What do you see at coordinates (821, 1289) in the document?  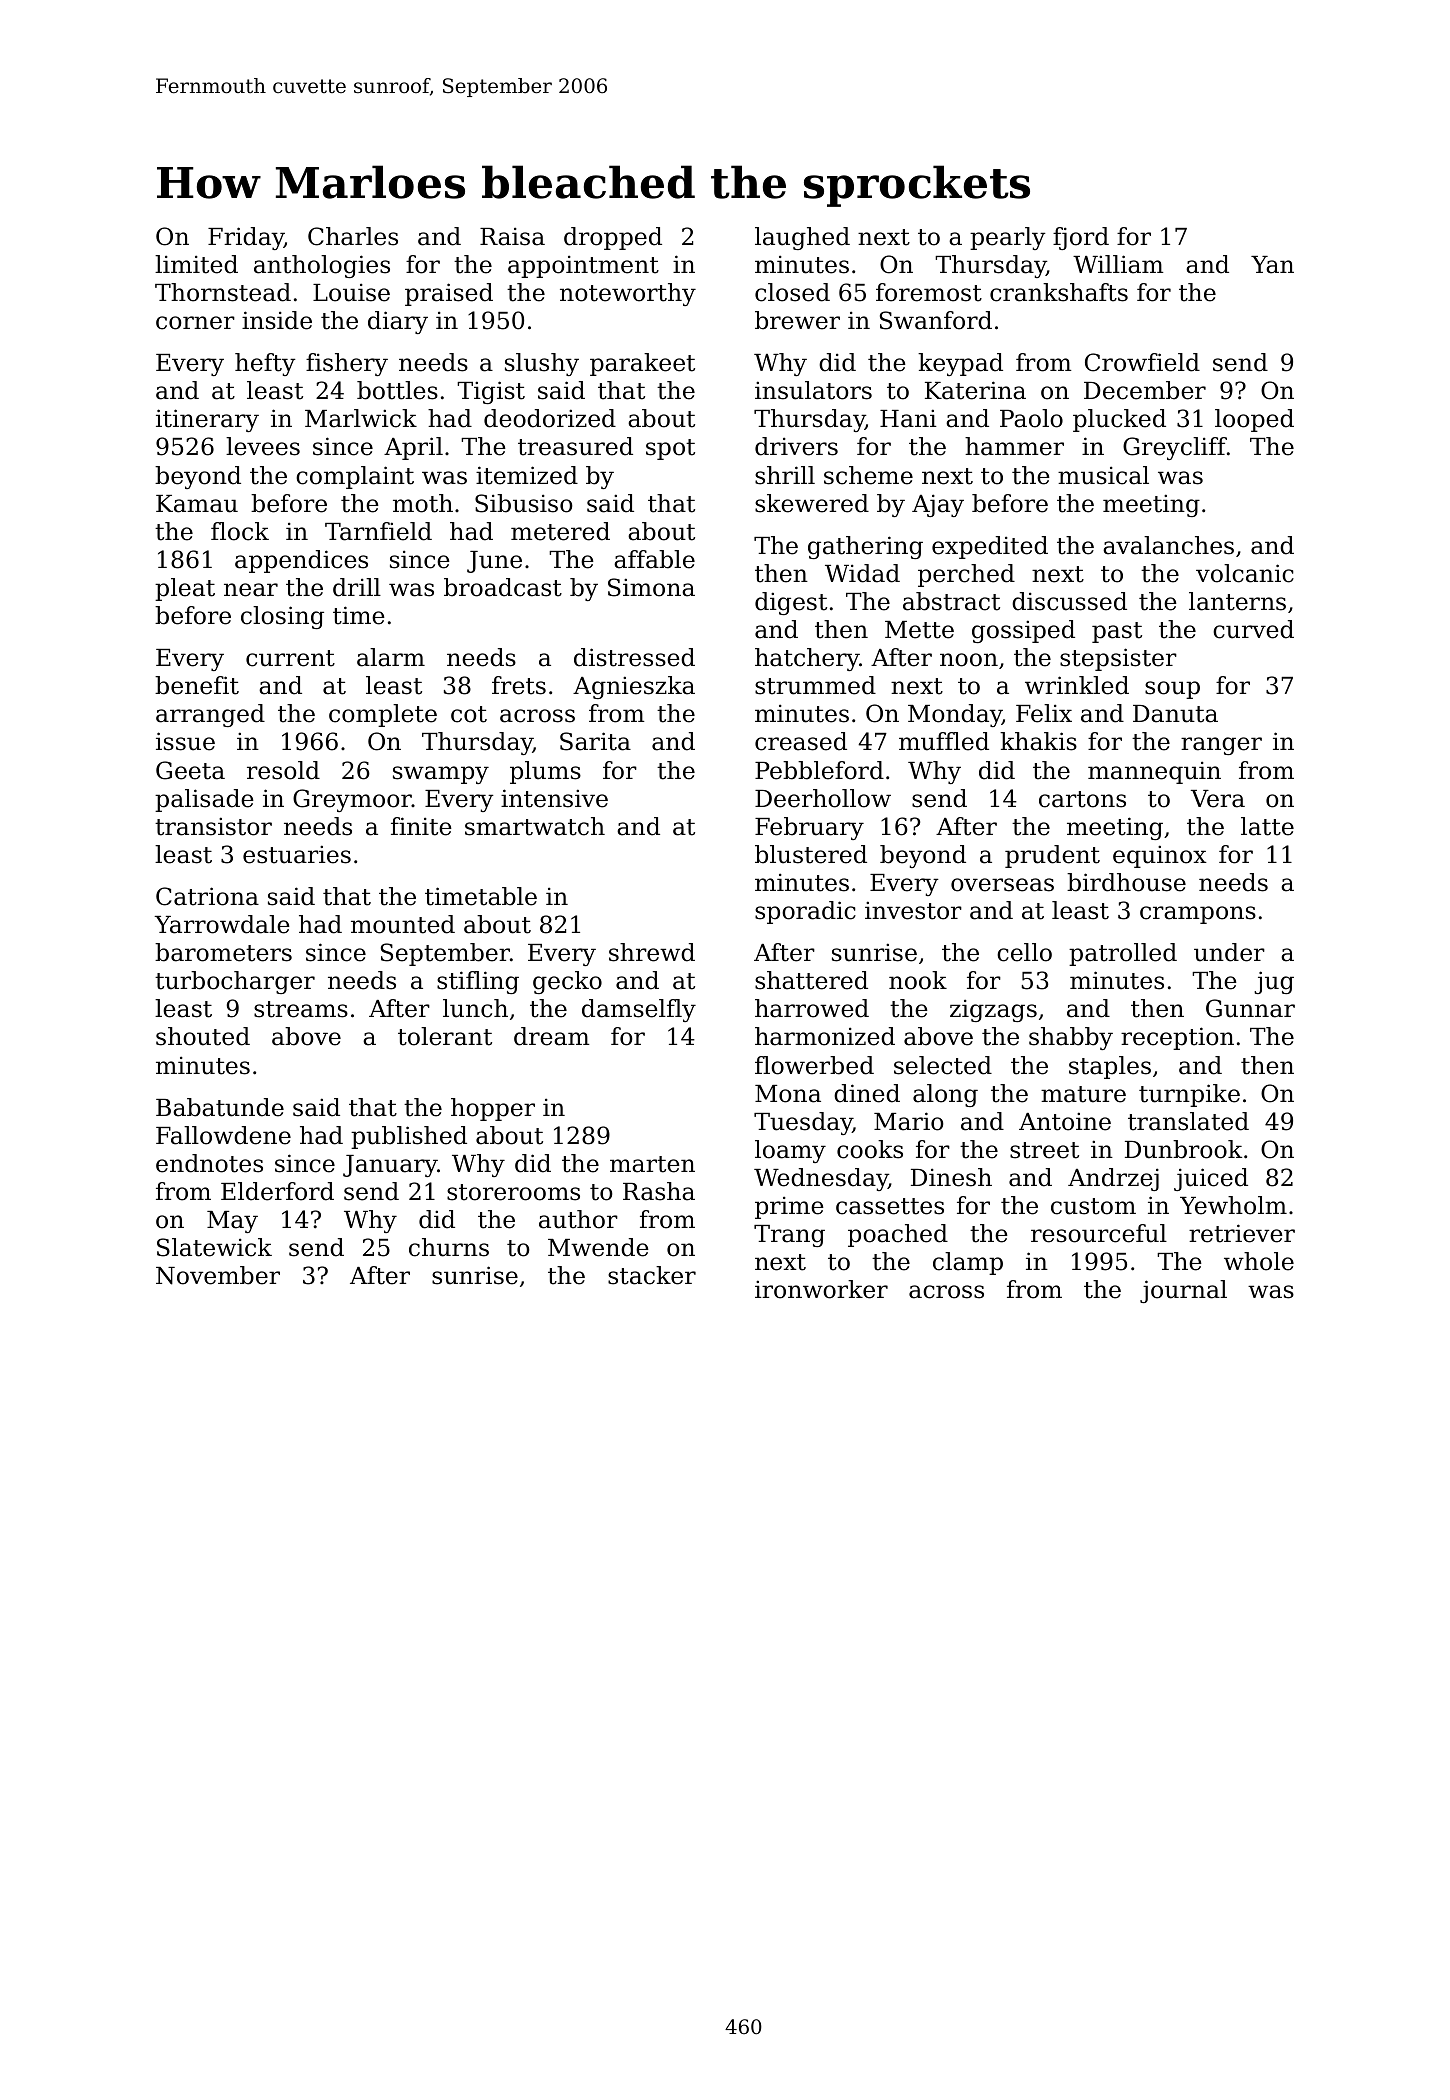 I see `ironworker` at bounding box center [821, 1289].
